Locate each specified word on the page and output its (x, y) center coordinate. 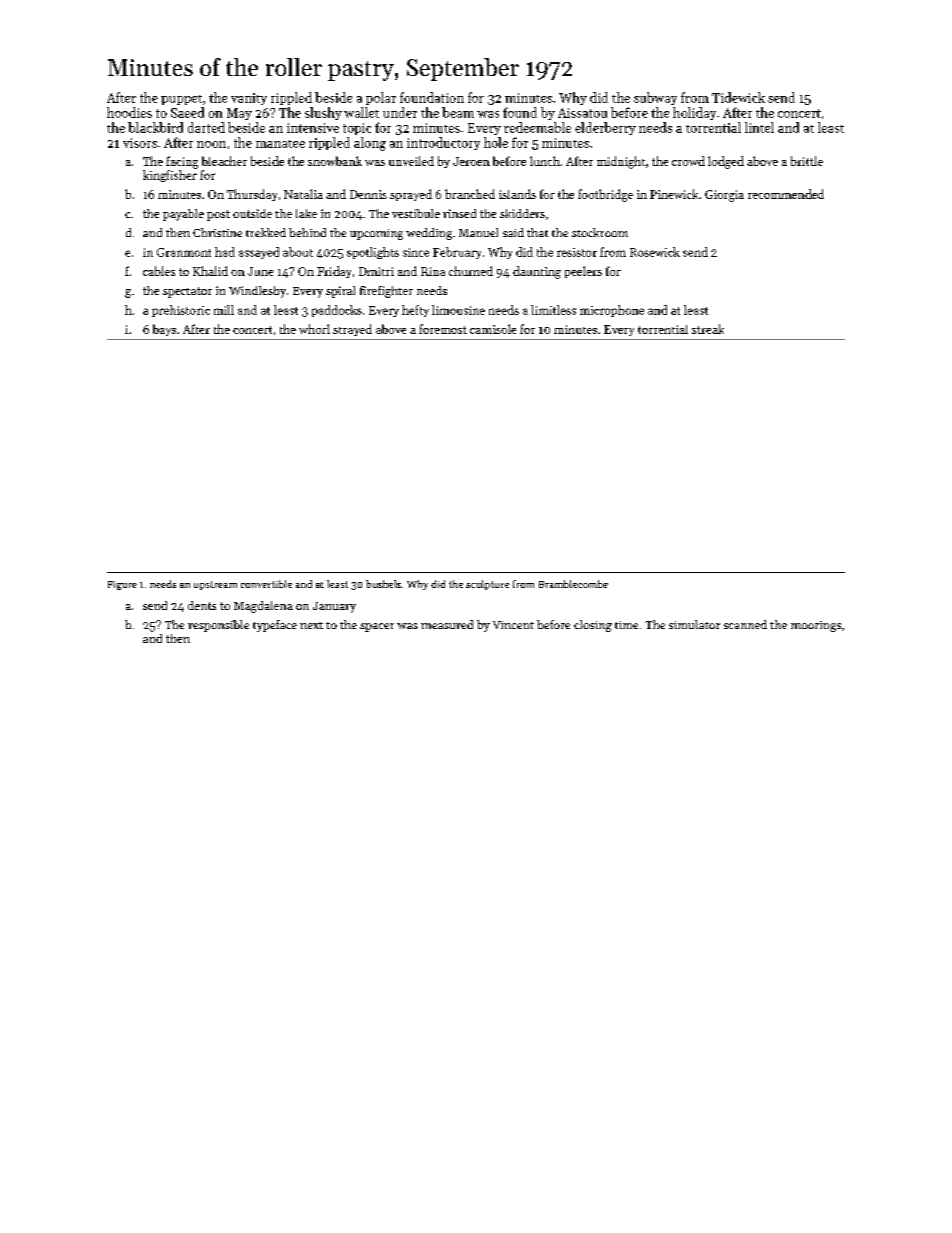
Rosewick (655, 252)
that (537, 232)
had (225, 252)
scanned (745, 624)
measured (447, 624)
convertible (266, 584)
